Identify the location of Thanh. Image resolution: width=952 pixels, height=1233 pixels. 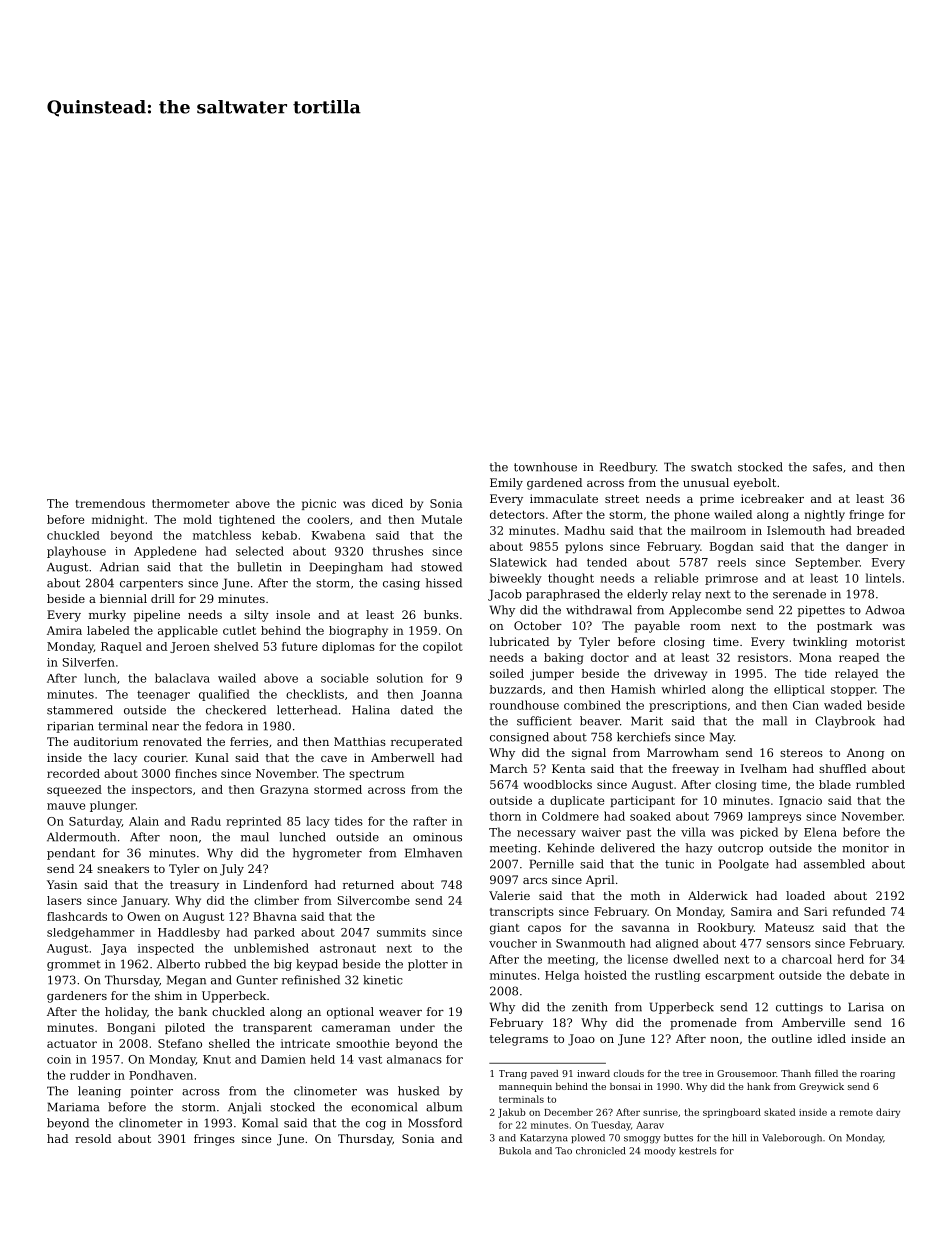
(796, 1073).
